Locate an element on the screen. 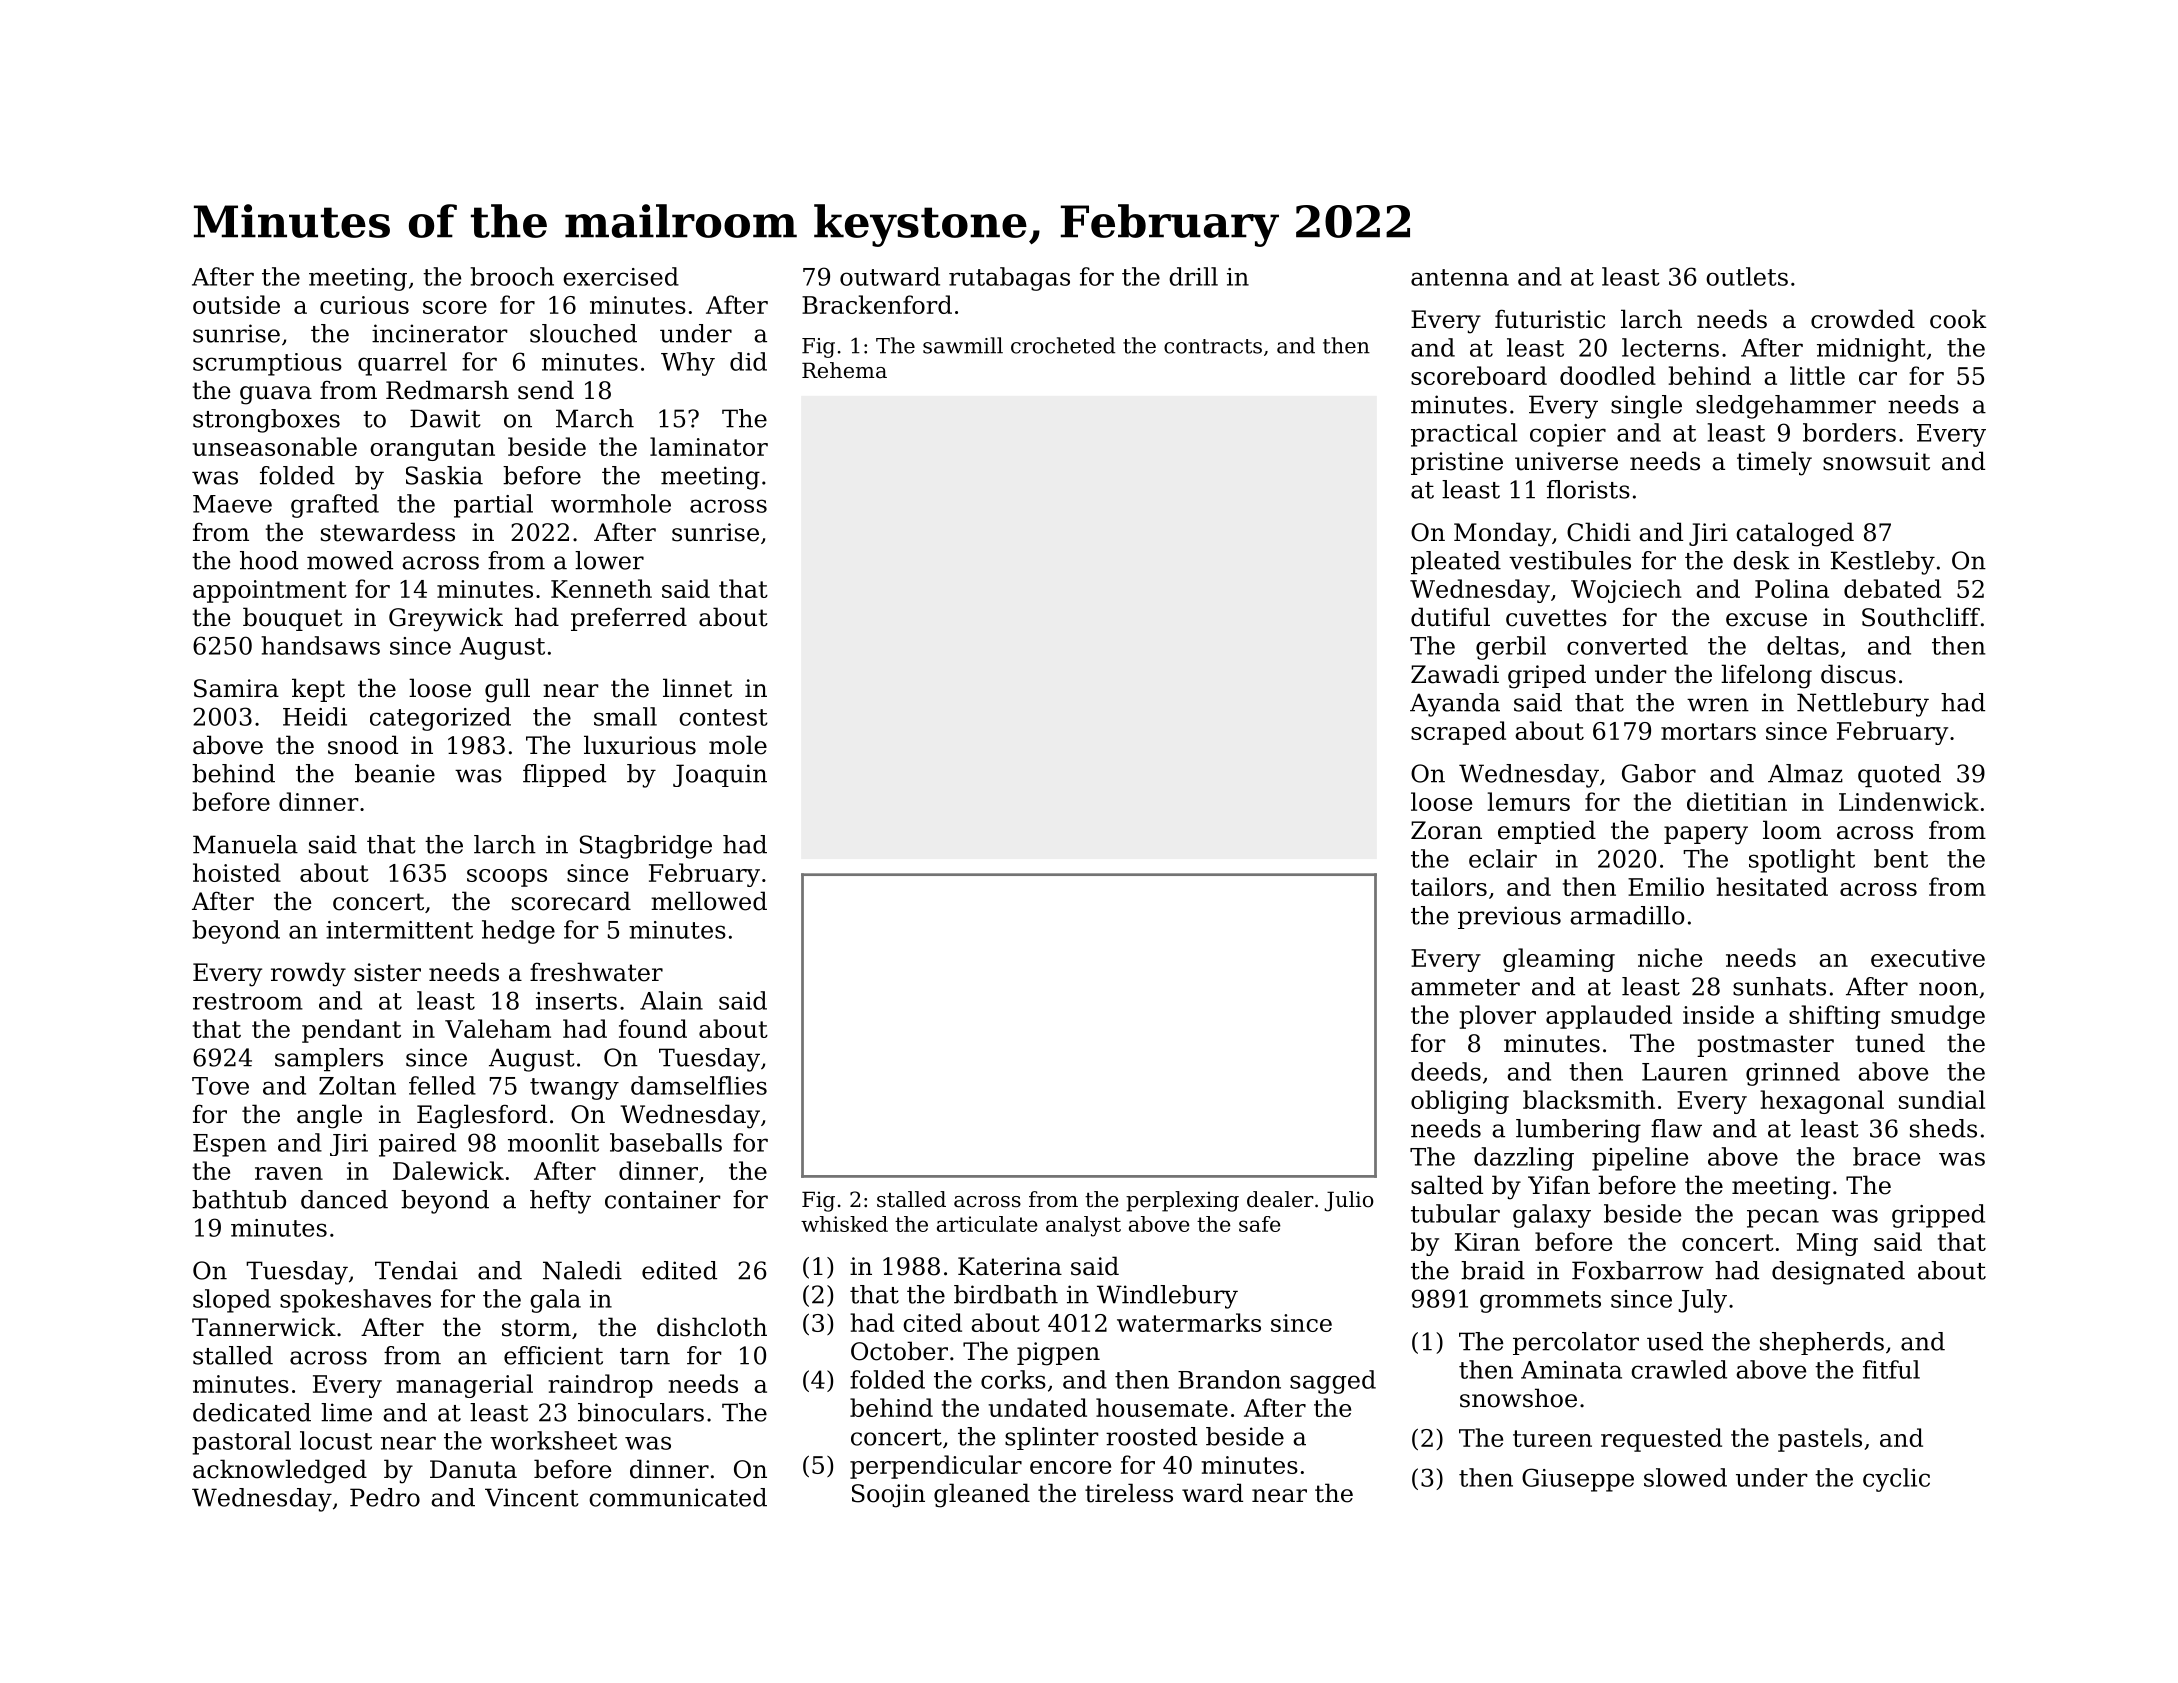  perpendicular is located at coordinates (936, 1467).
